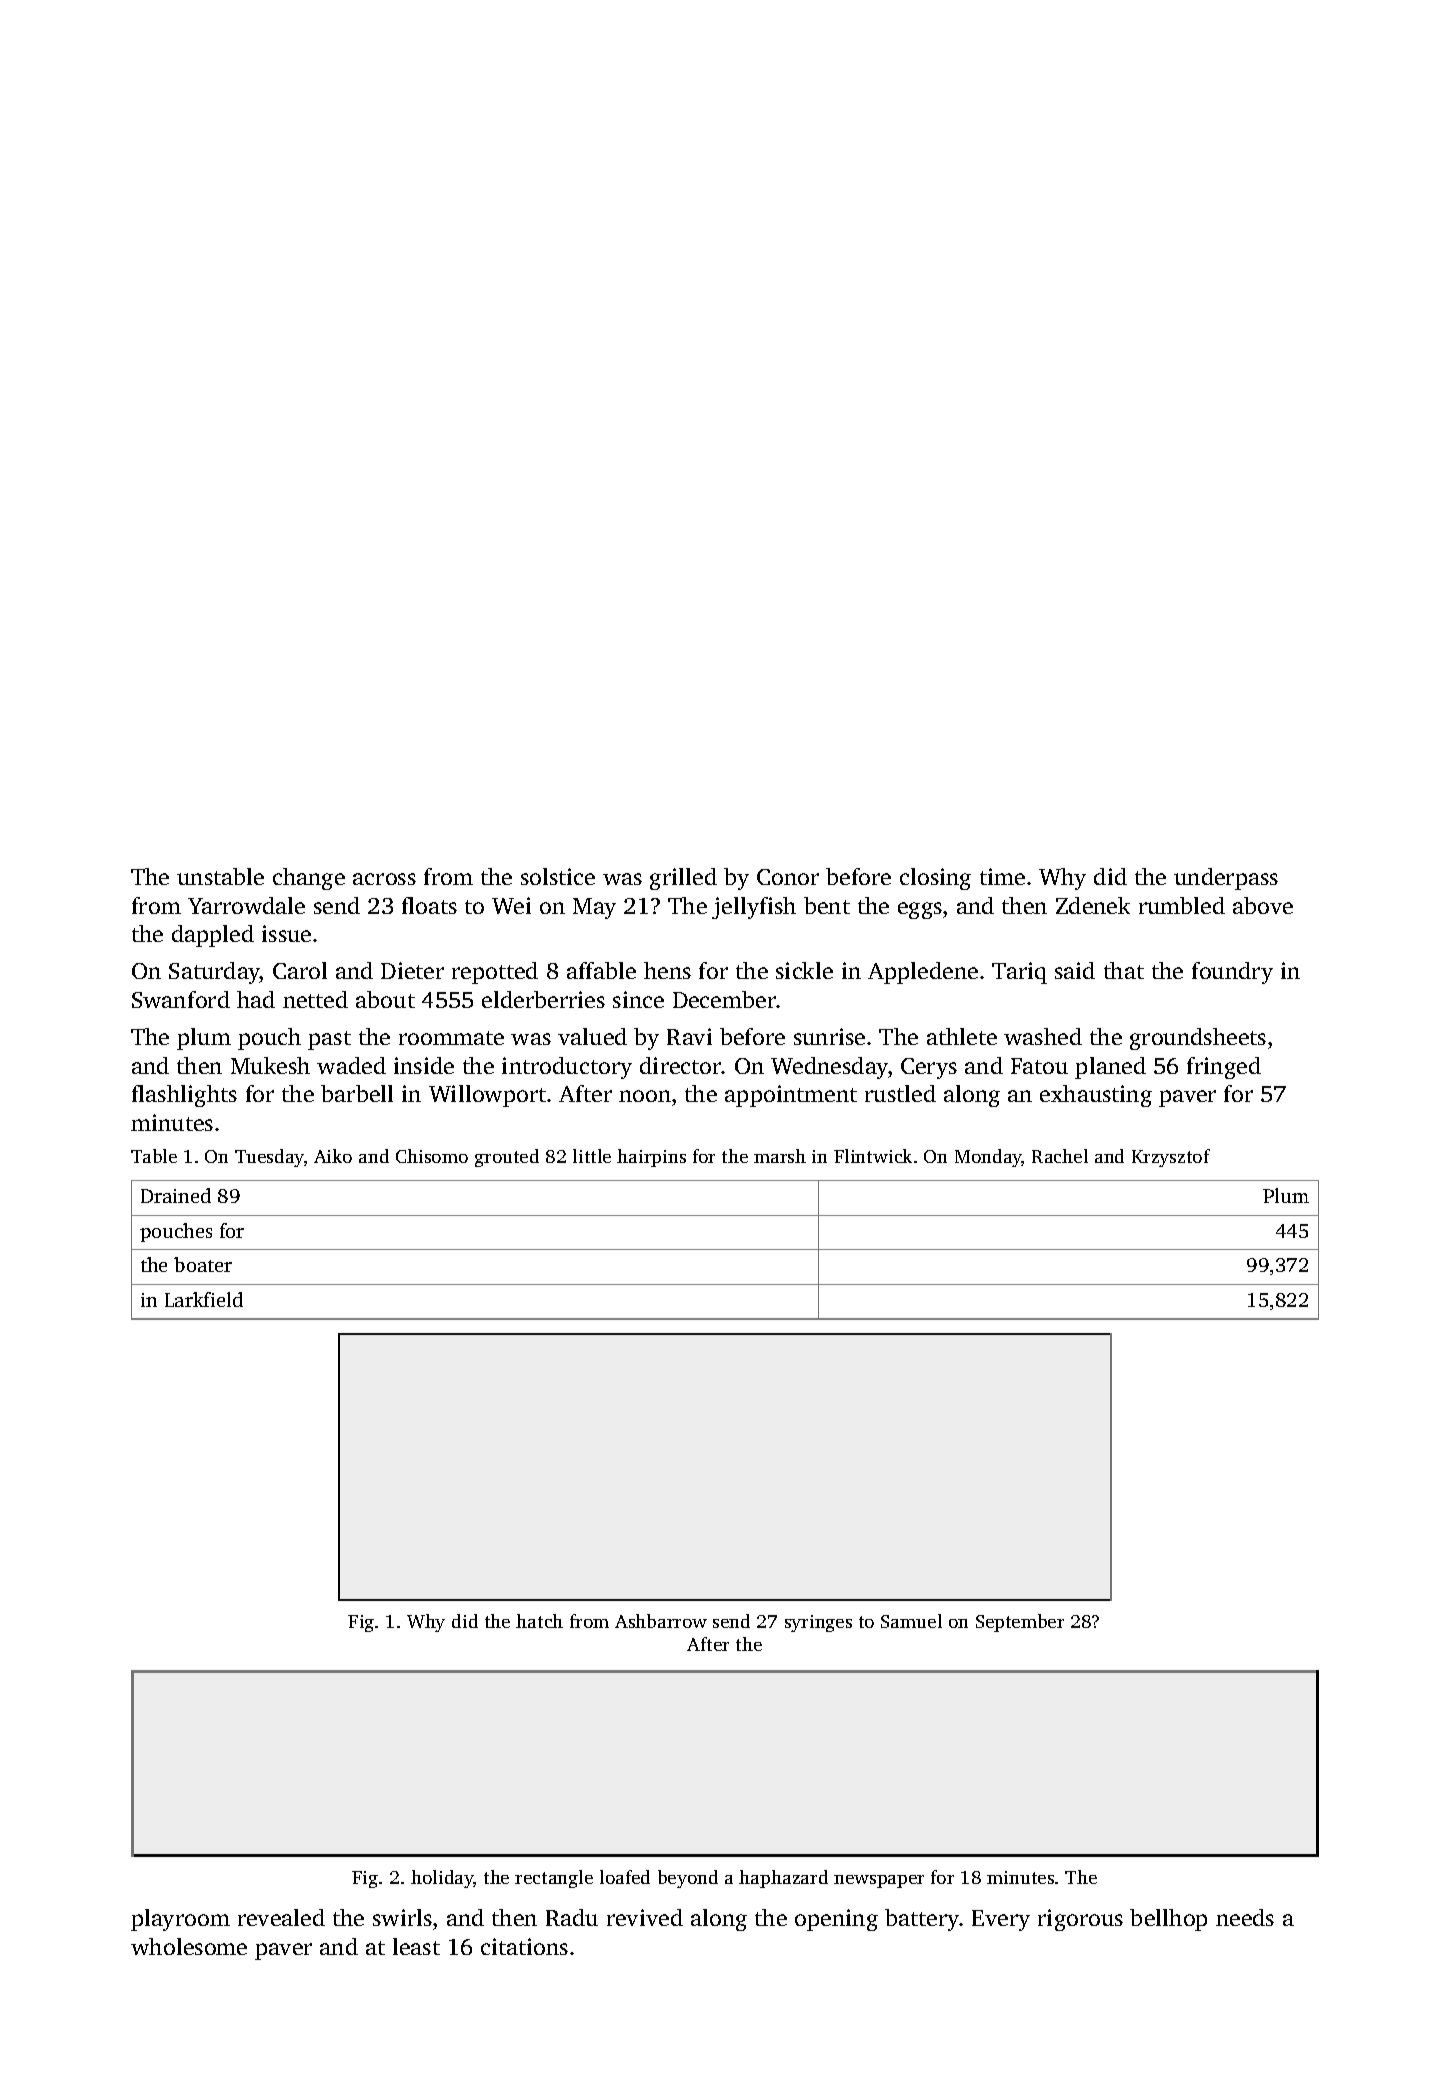 The width and height of the image is (1450, 2100). What do you see at coordinates (1245, 1917) in the image?
I see `needs` at bounding box center [1245, 1917].
